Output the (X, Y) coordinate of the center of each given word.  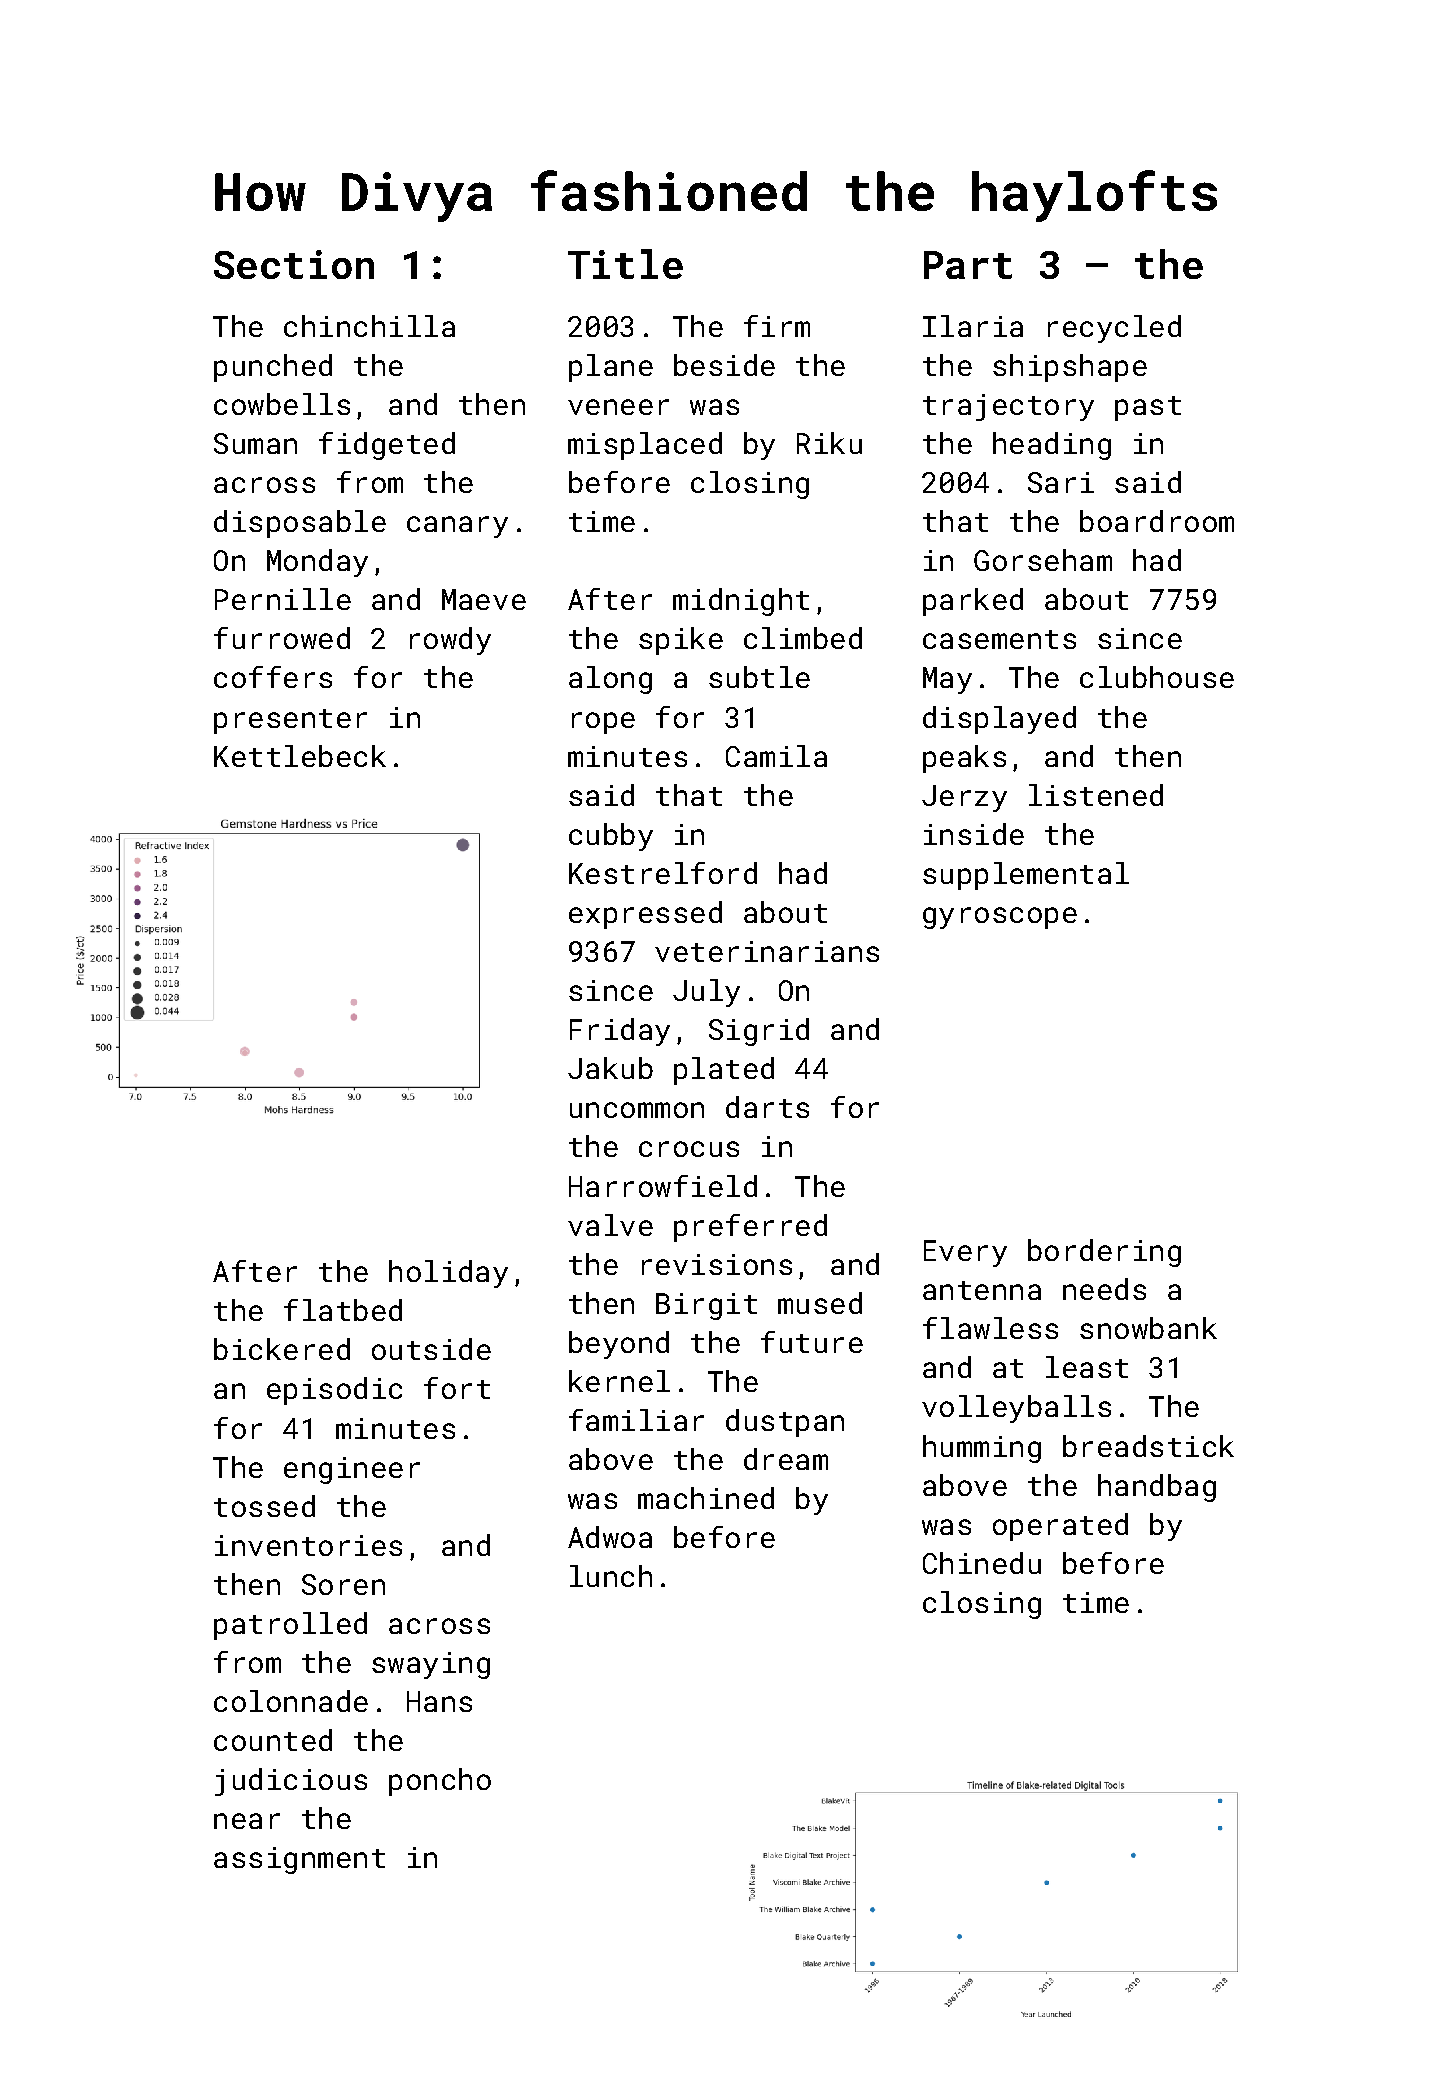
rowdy (450, 641)
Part (968, 265)
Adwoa (610, 1537)
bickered (282, 1349)
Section (294, 264)
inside (974, 834)
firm (777, 326)
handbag (1157, 1488)
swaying (431, 1665)
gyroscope (1000, 918)
